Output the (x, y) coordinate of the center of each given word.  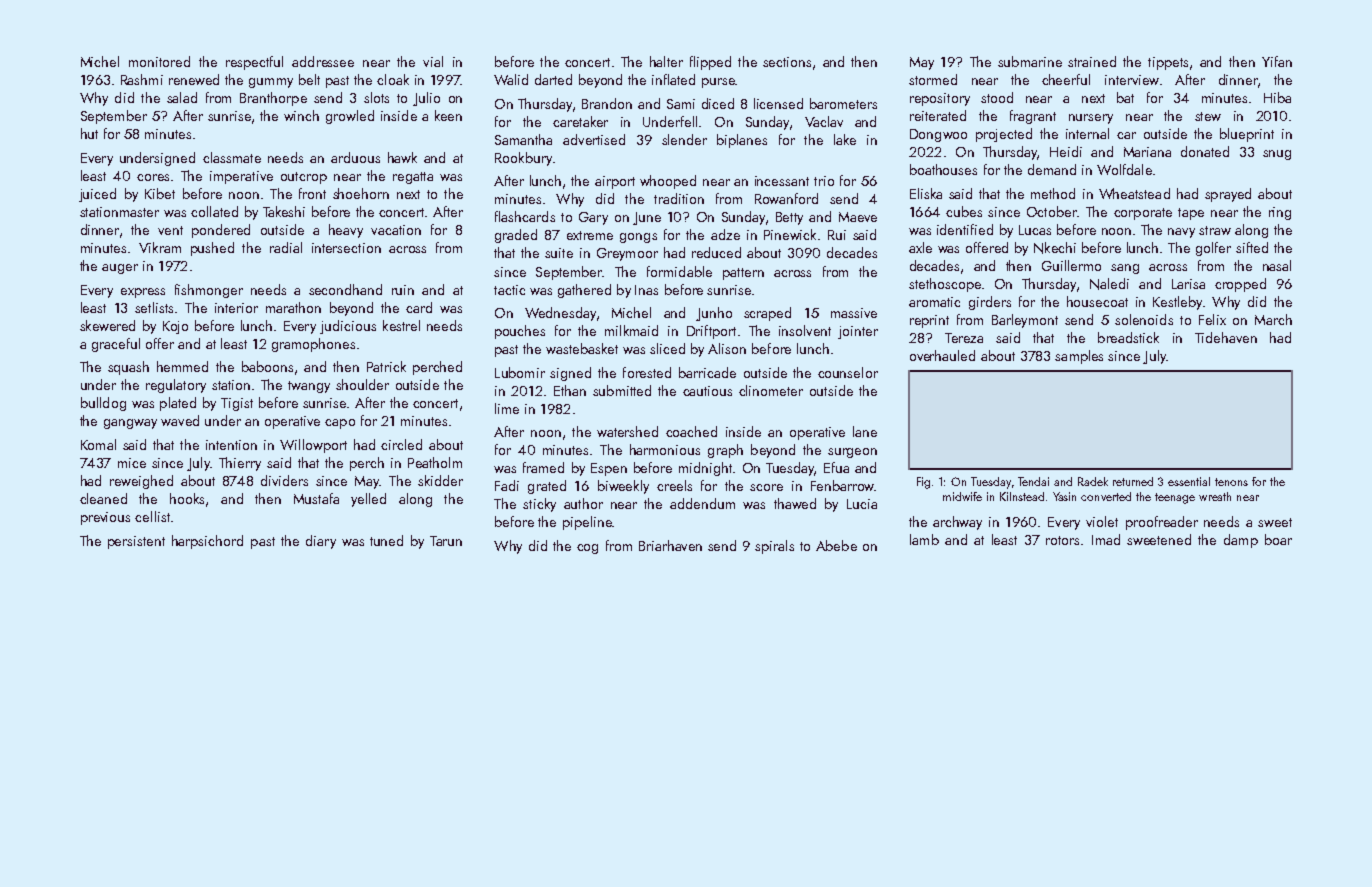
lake (845, 139)
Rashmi (142, 79)
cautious (707, 391)
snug (1277, 155)
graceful (116, 345)
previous (105, 518)
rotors (1062, 540)
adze (725, 234)
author (583, 503)
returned (1133, 481)
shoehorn (361, 193)
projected (1004, 135)
